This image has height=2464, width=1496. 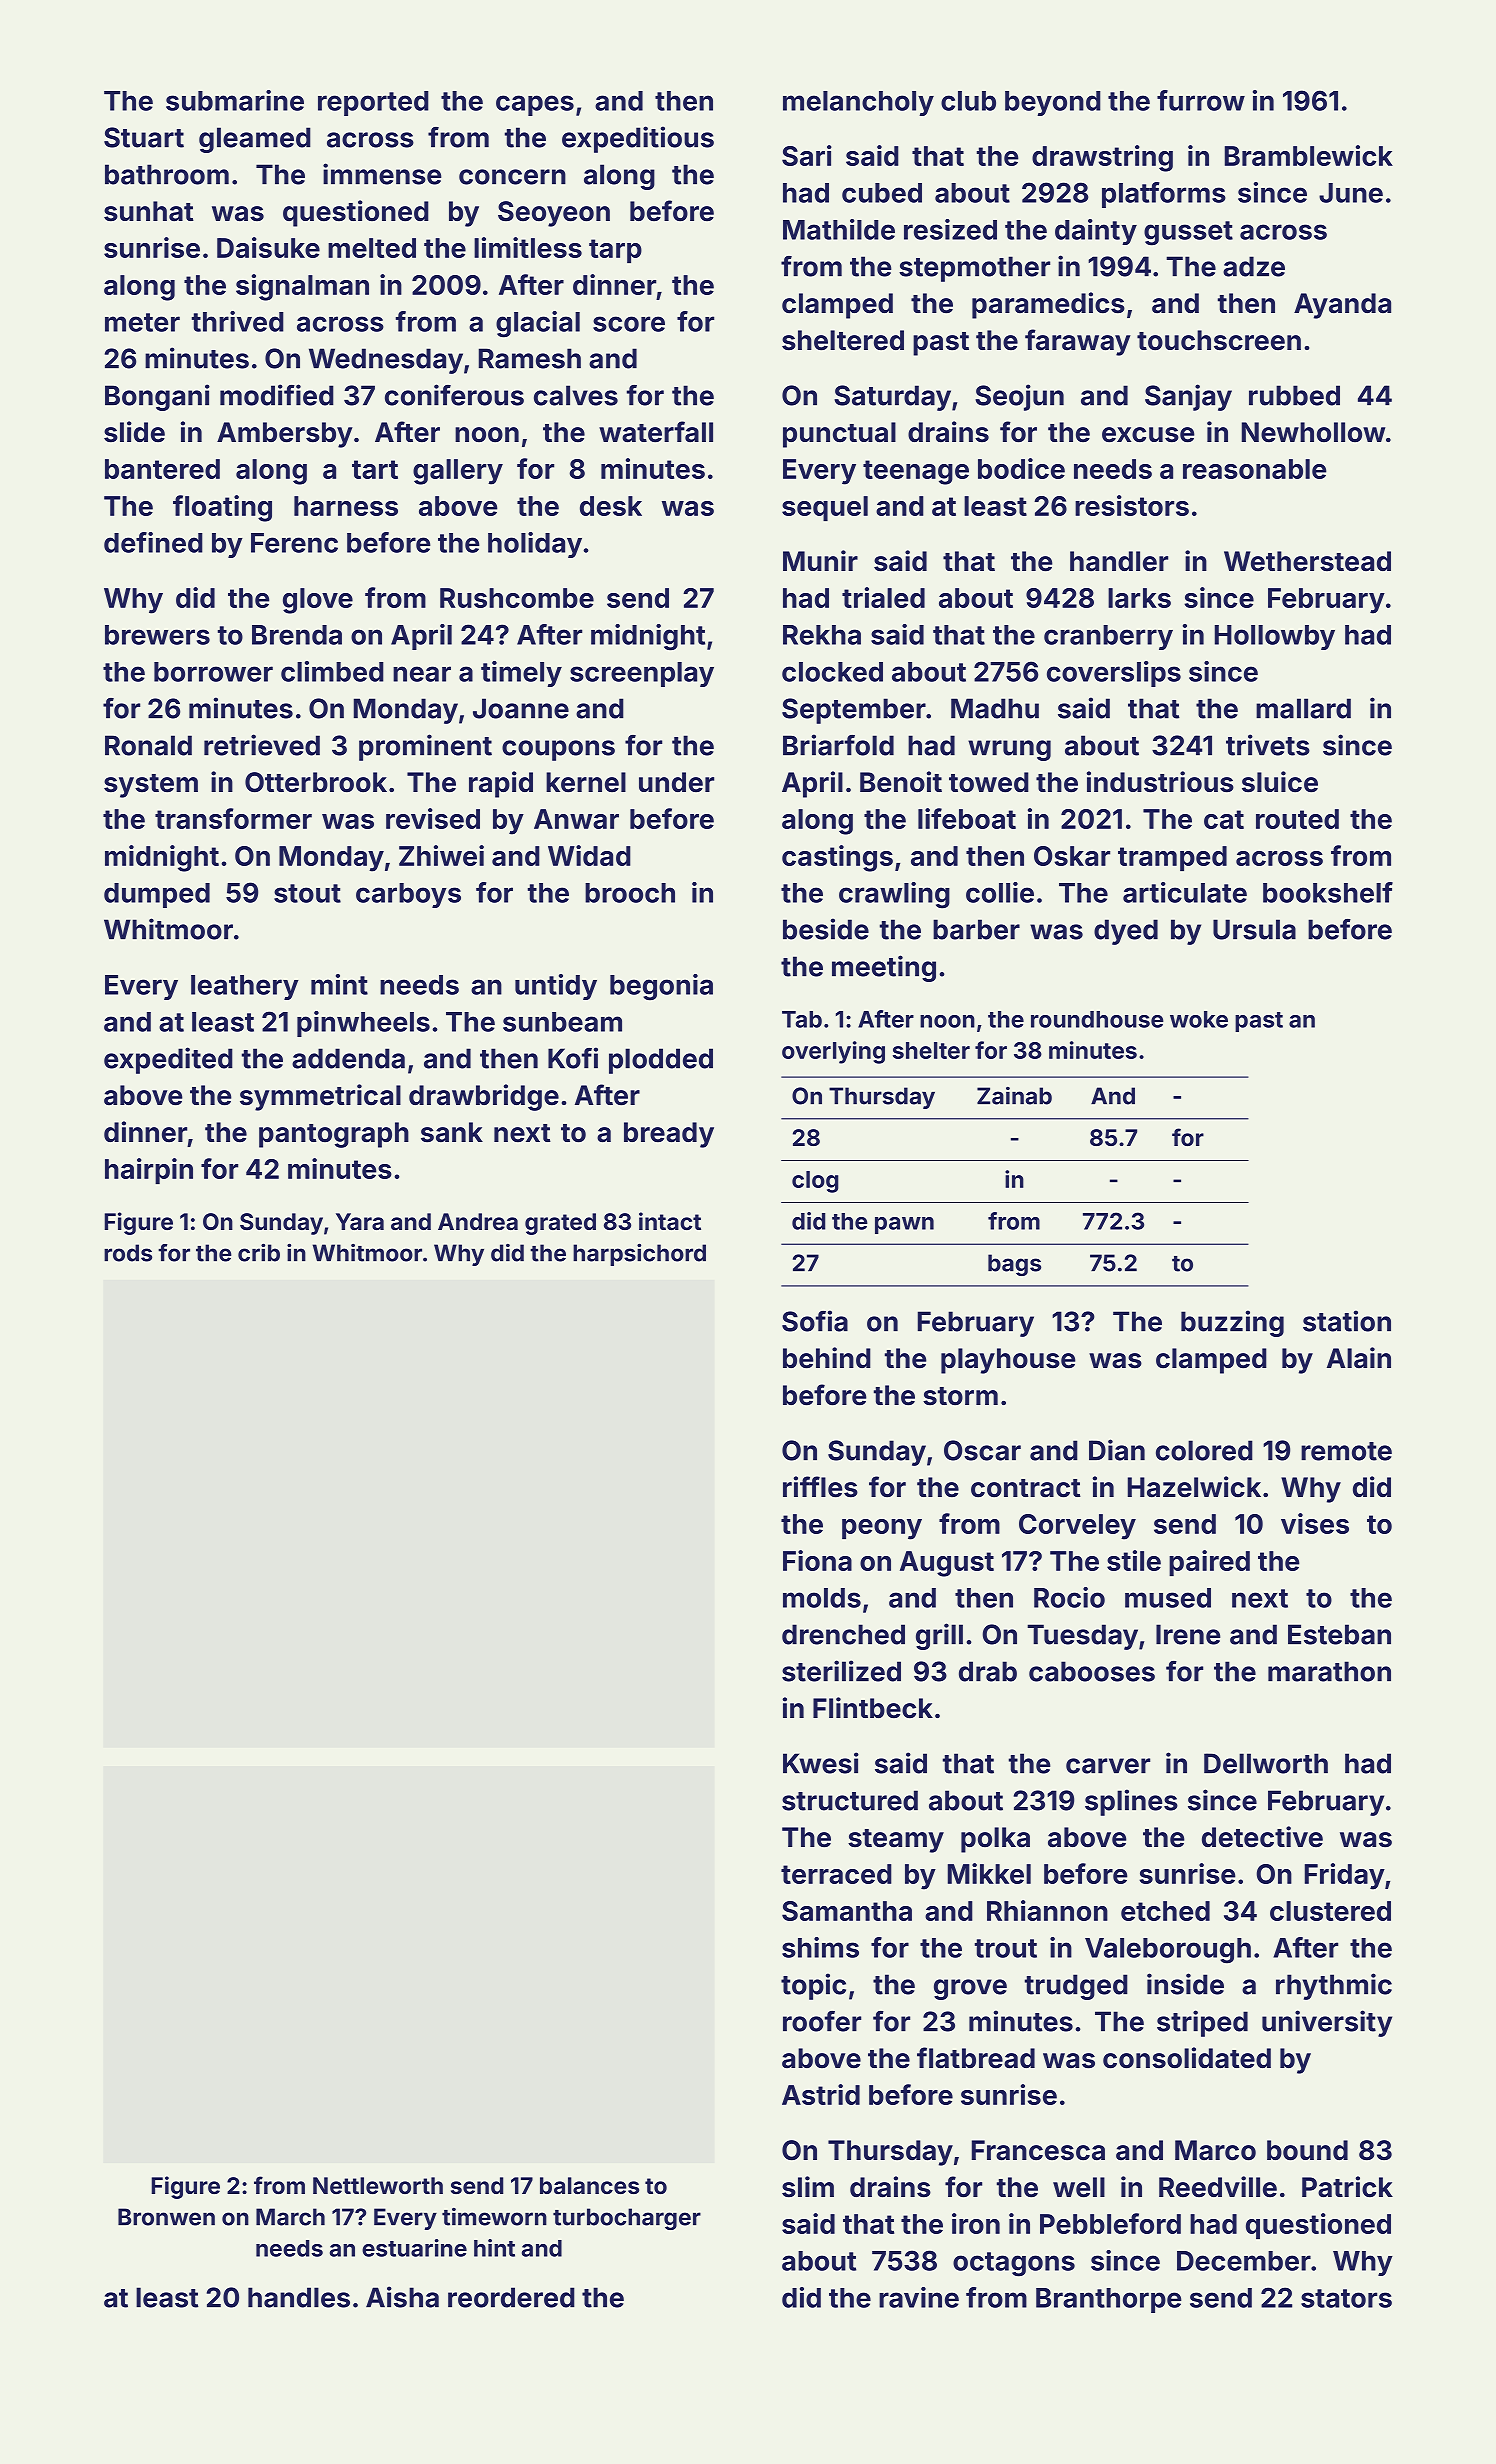 I want to click on reordered, so click(x=511, y=2297).
